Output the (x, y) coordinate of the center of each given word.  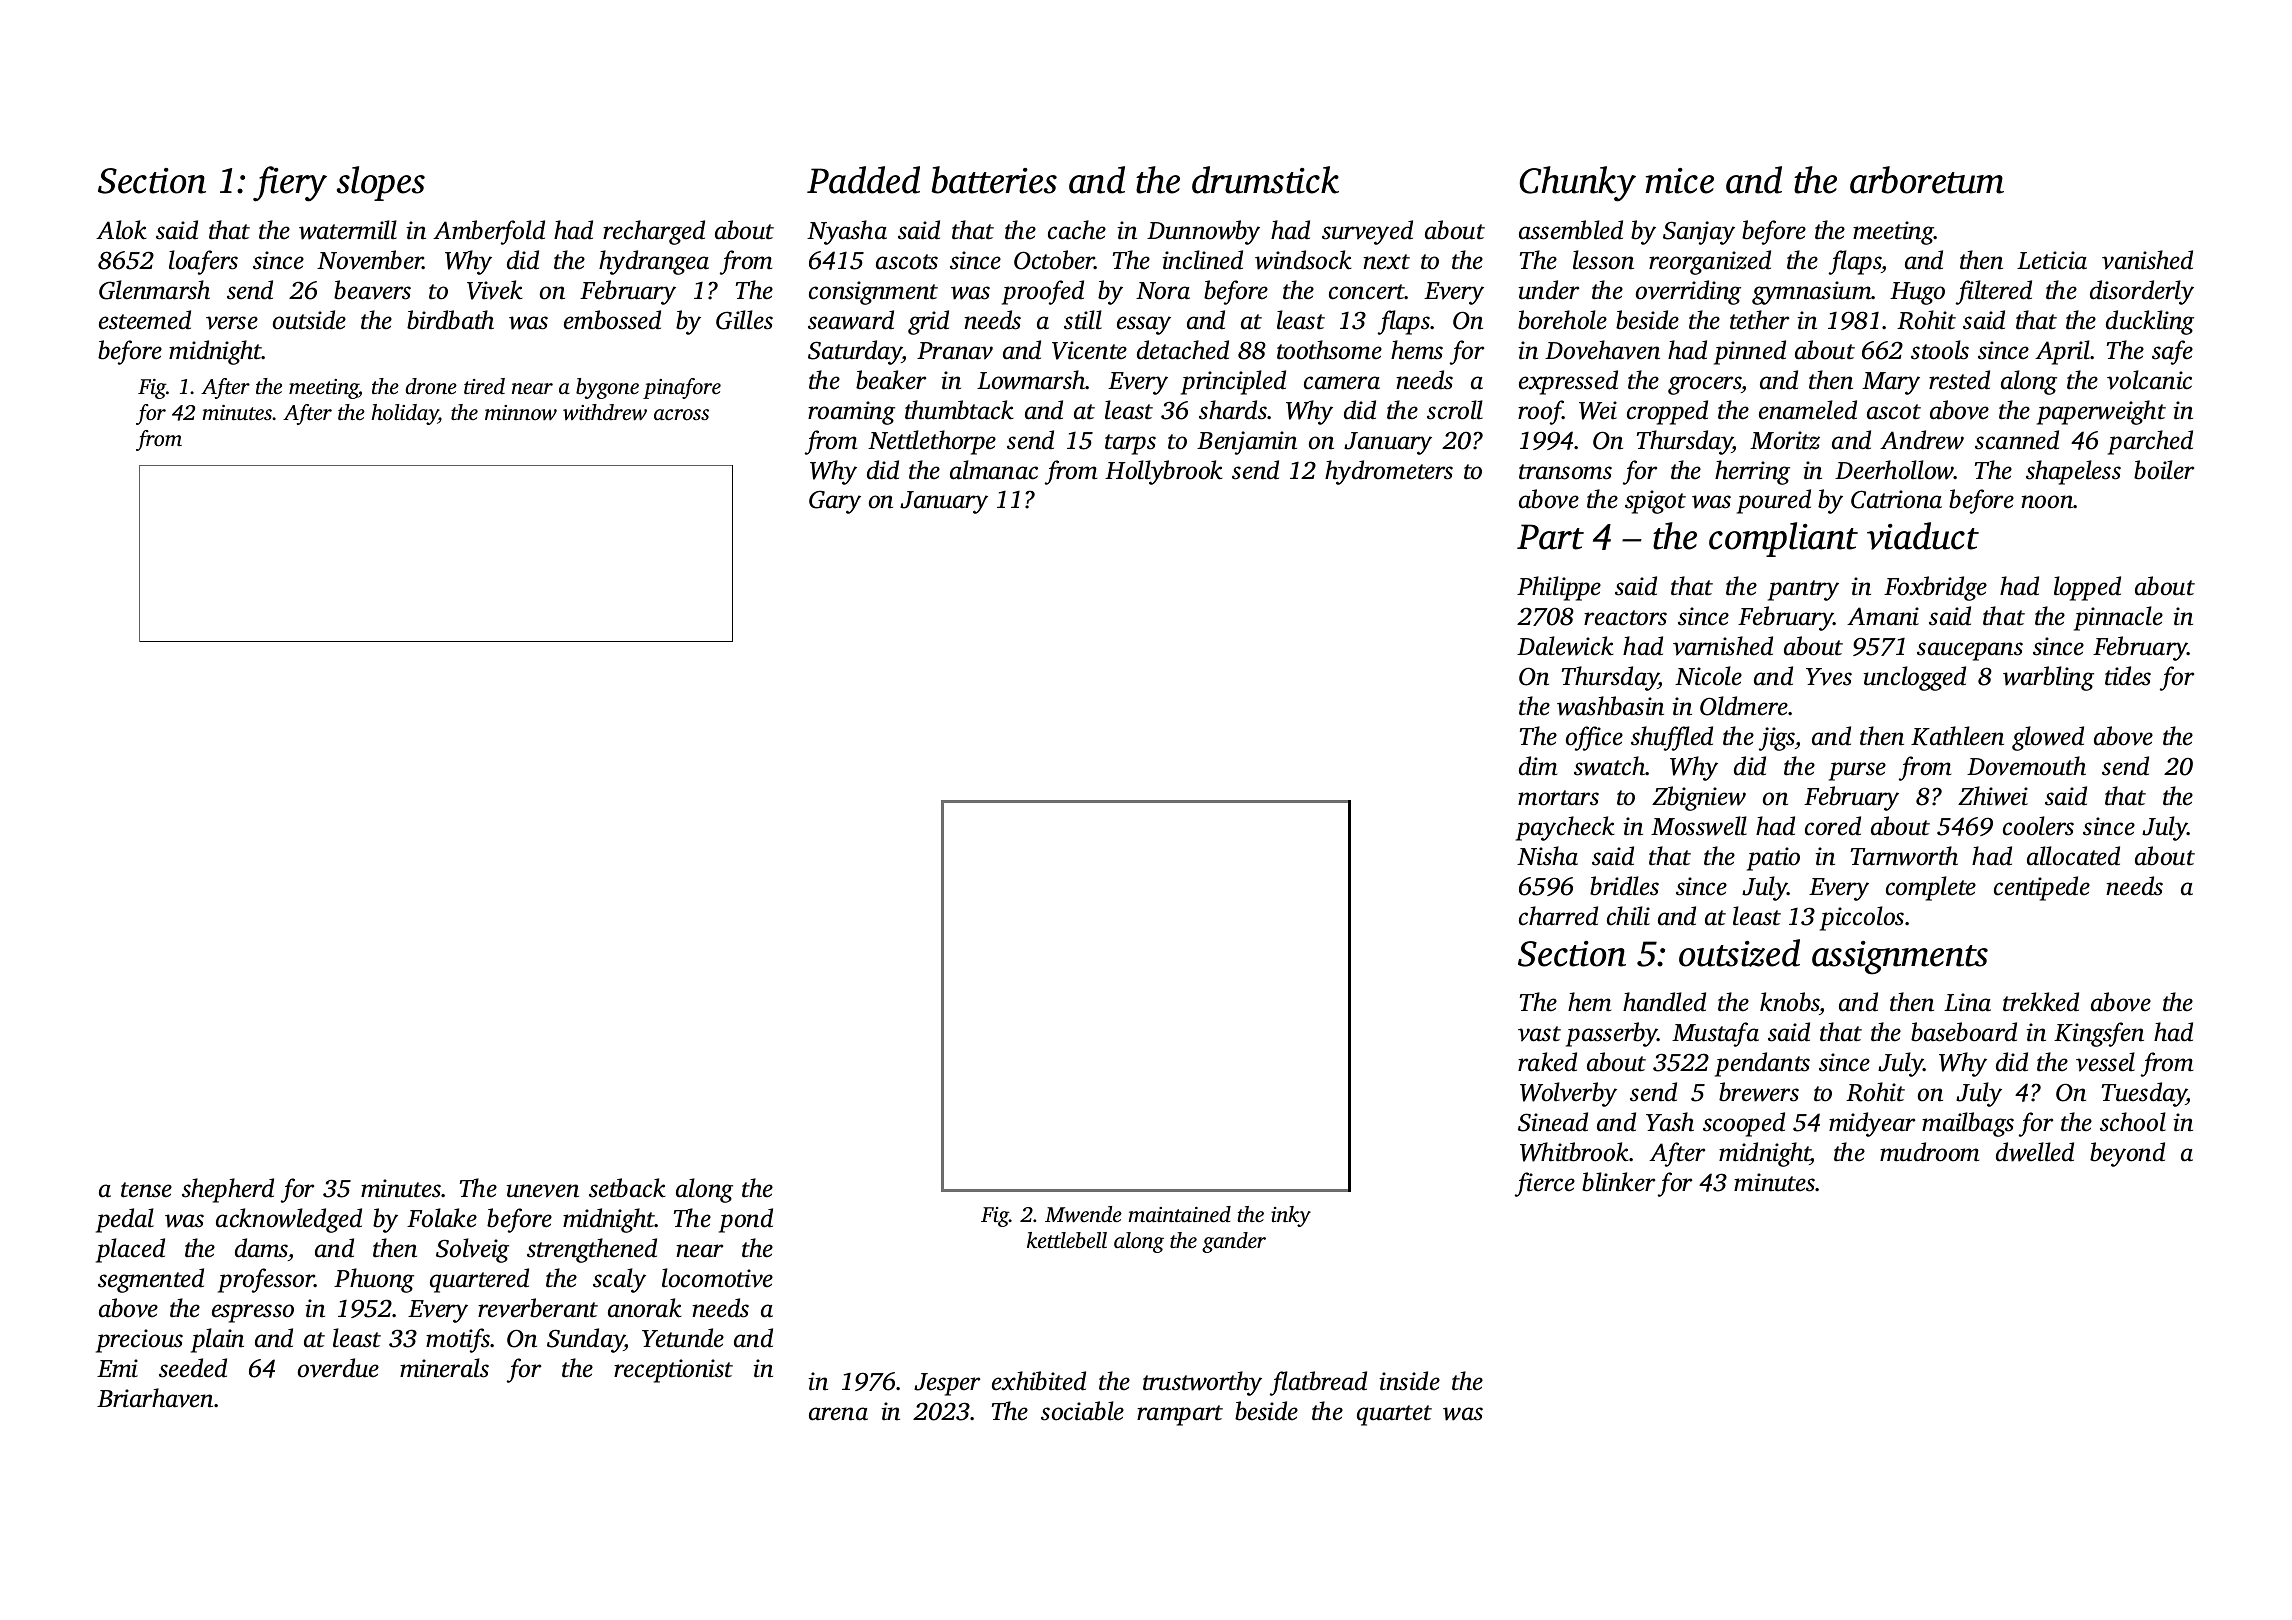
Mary (1891, 383)
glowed (2048, 738)
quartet (1394, 1415)
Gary (835, 502)
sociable (1082, 1411)
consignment (873, 293)
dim (1538, 766)
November (370, 260)
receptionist (673, 1371)
